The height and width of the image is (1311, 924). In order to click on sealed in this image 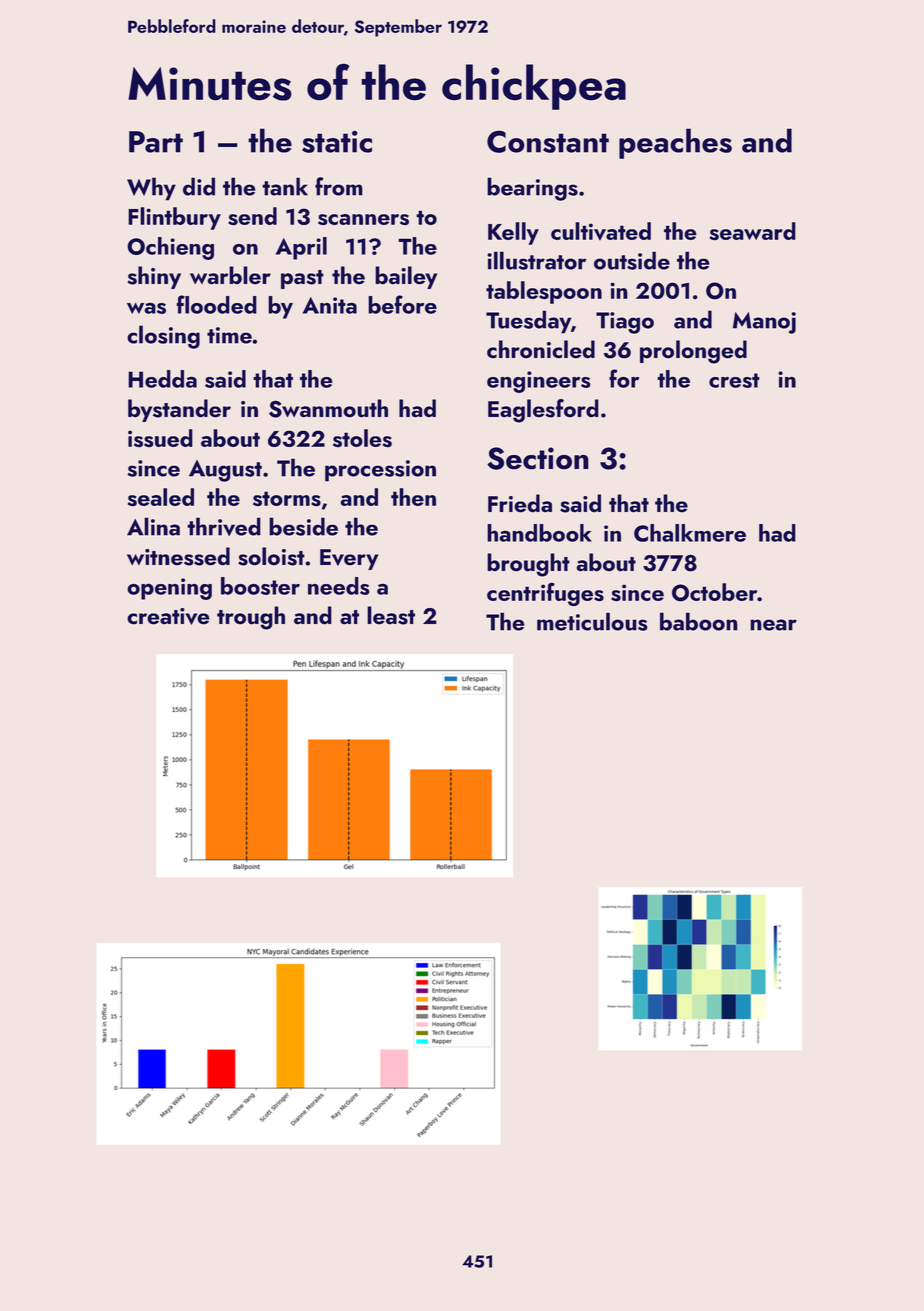, I will do `click(161, 497)`.
